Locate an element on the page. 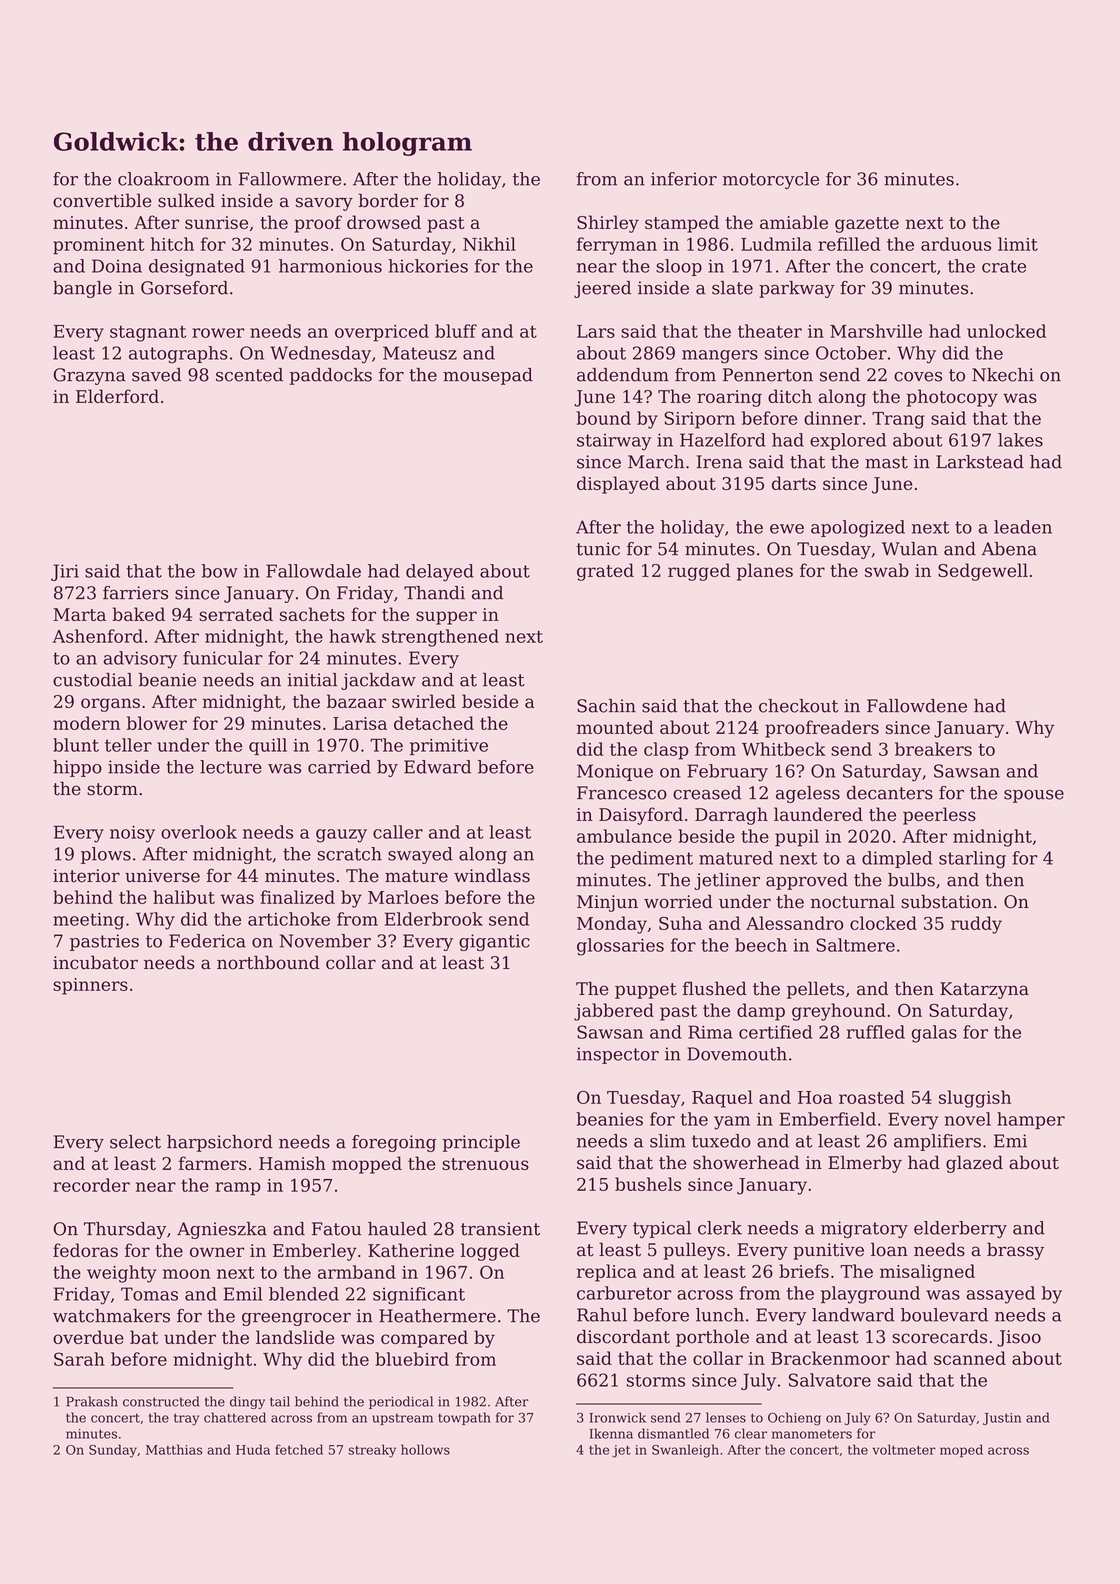 Image resolution: width=1120 pixels, height=1584 pixels. blunt is located at coordinates (76, 745).
